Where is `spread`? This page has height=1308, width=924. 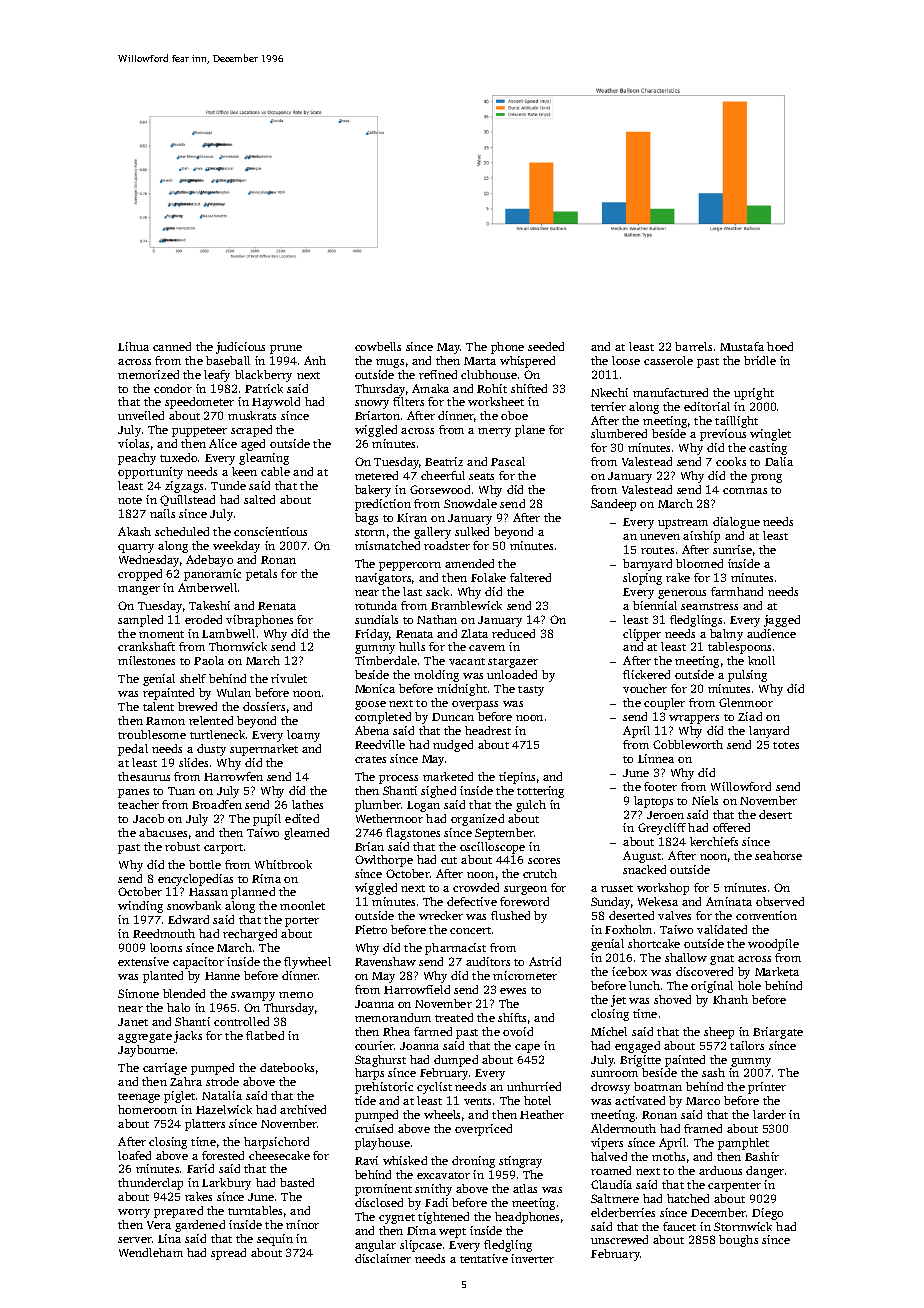 spread is located at coordinates (228, 1254).
